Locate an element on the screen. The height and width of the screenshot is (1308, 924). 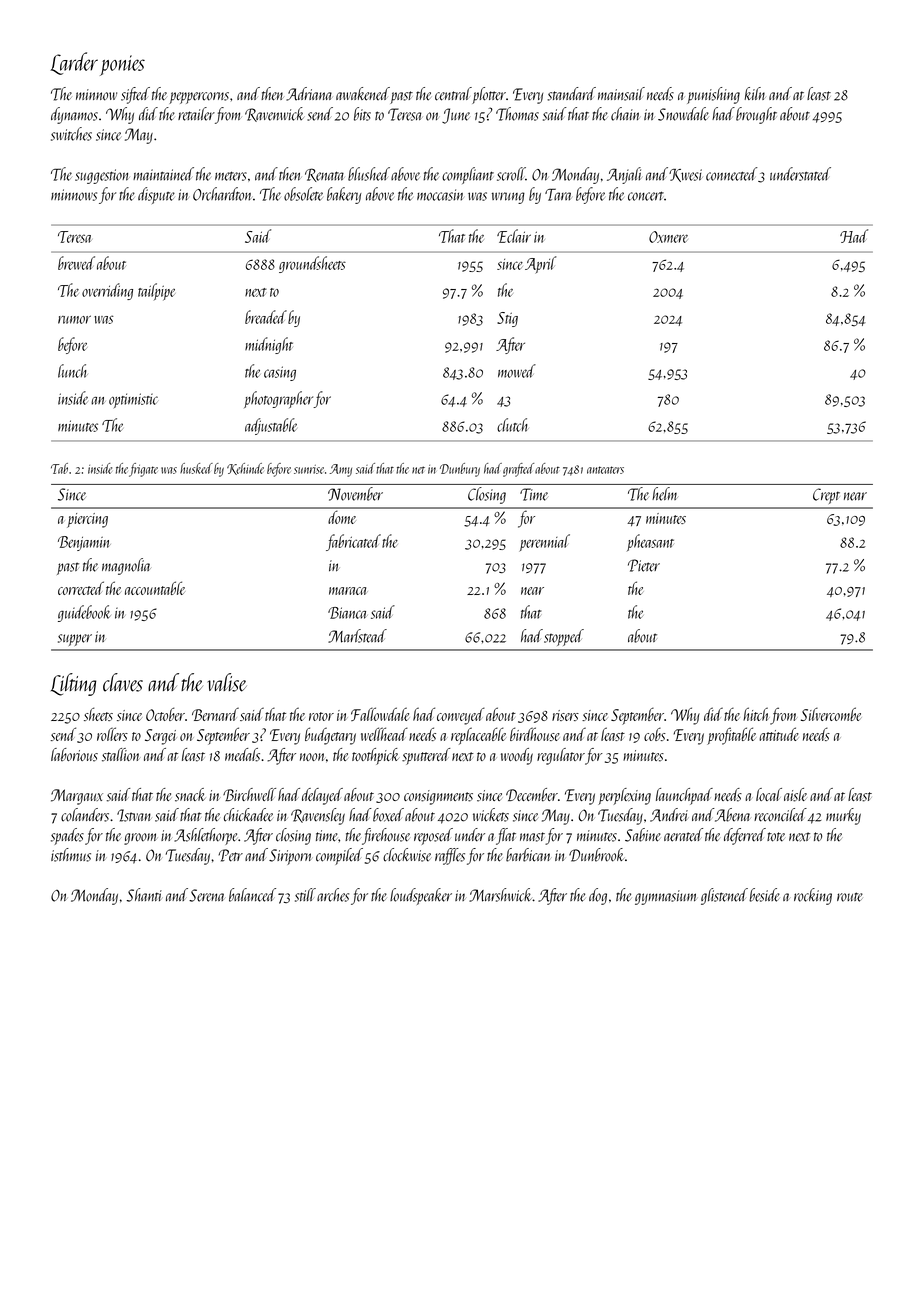
bakery is located at coordinates (344, 195).
